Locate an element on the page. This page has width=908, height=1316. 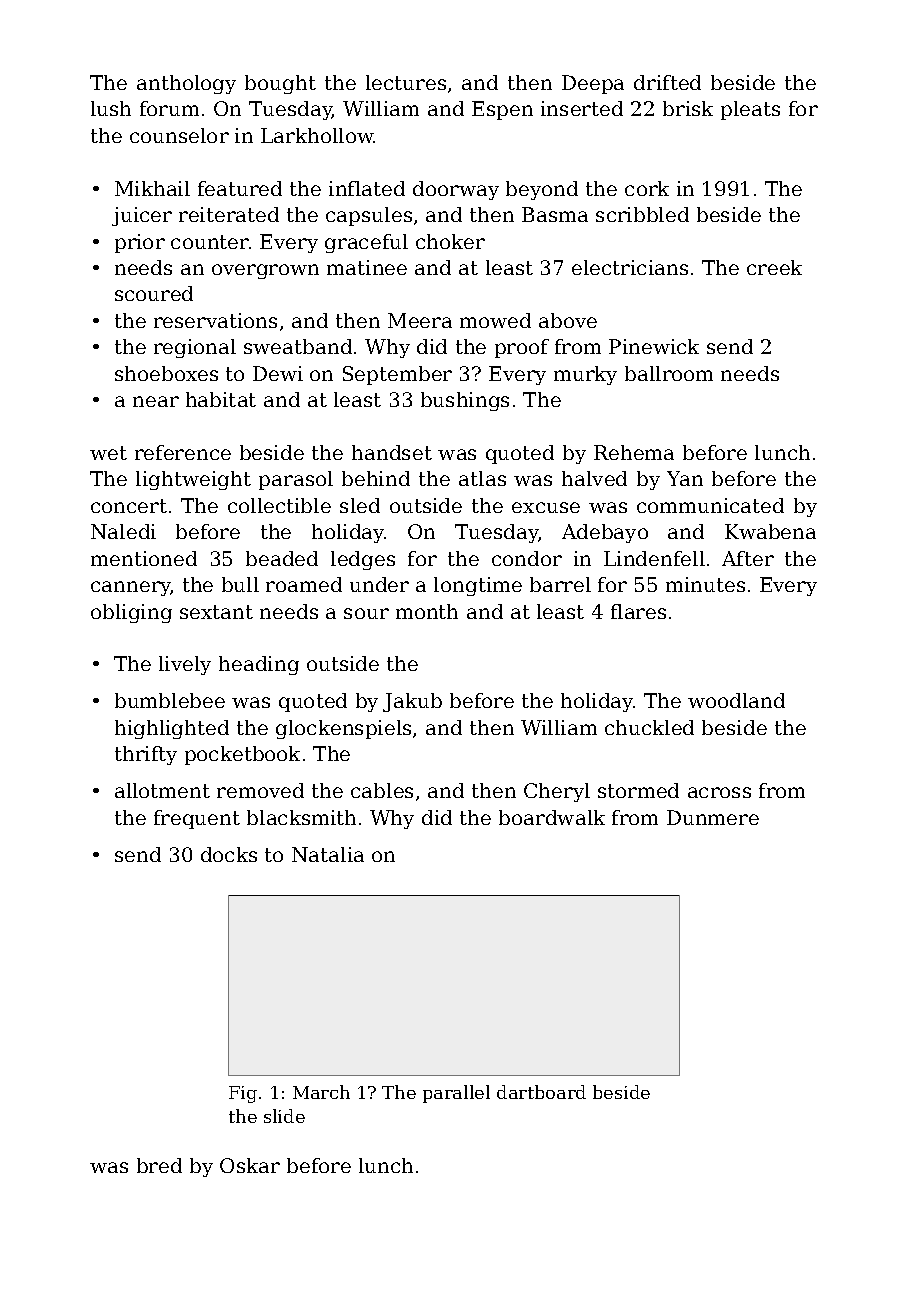
bred is located at coordinates (159, 1165).
